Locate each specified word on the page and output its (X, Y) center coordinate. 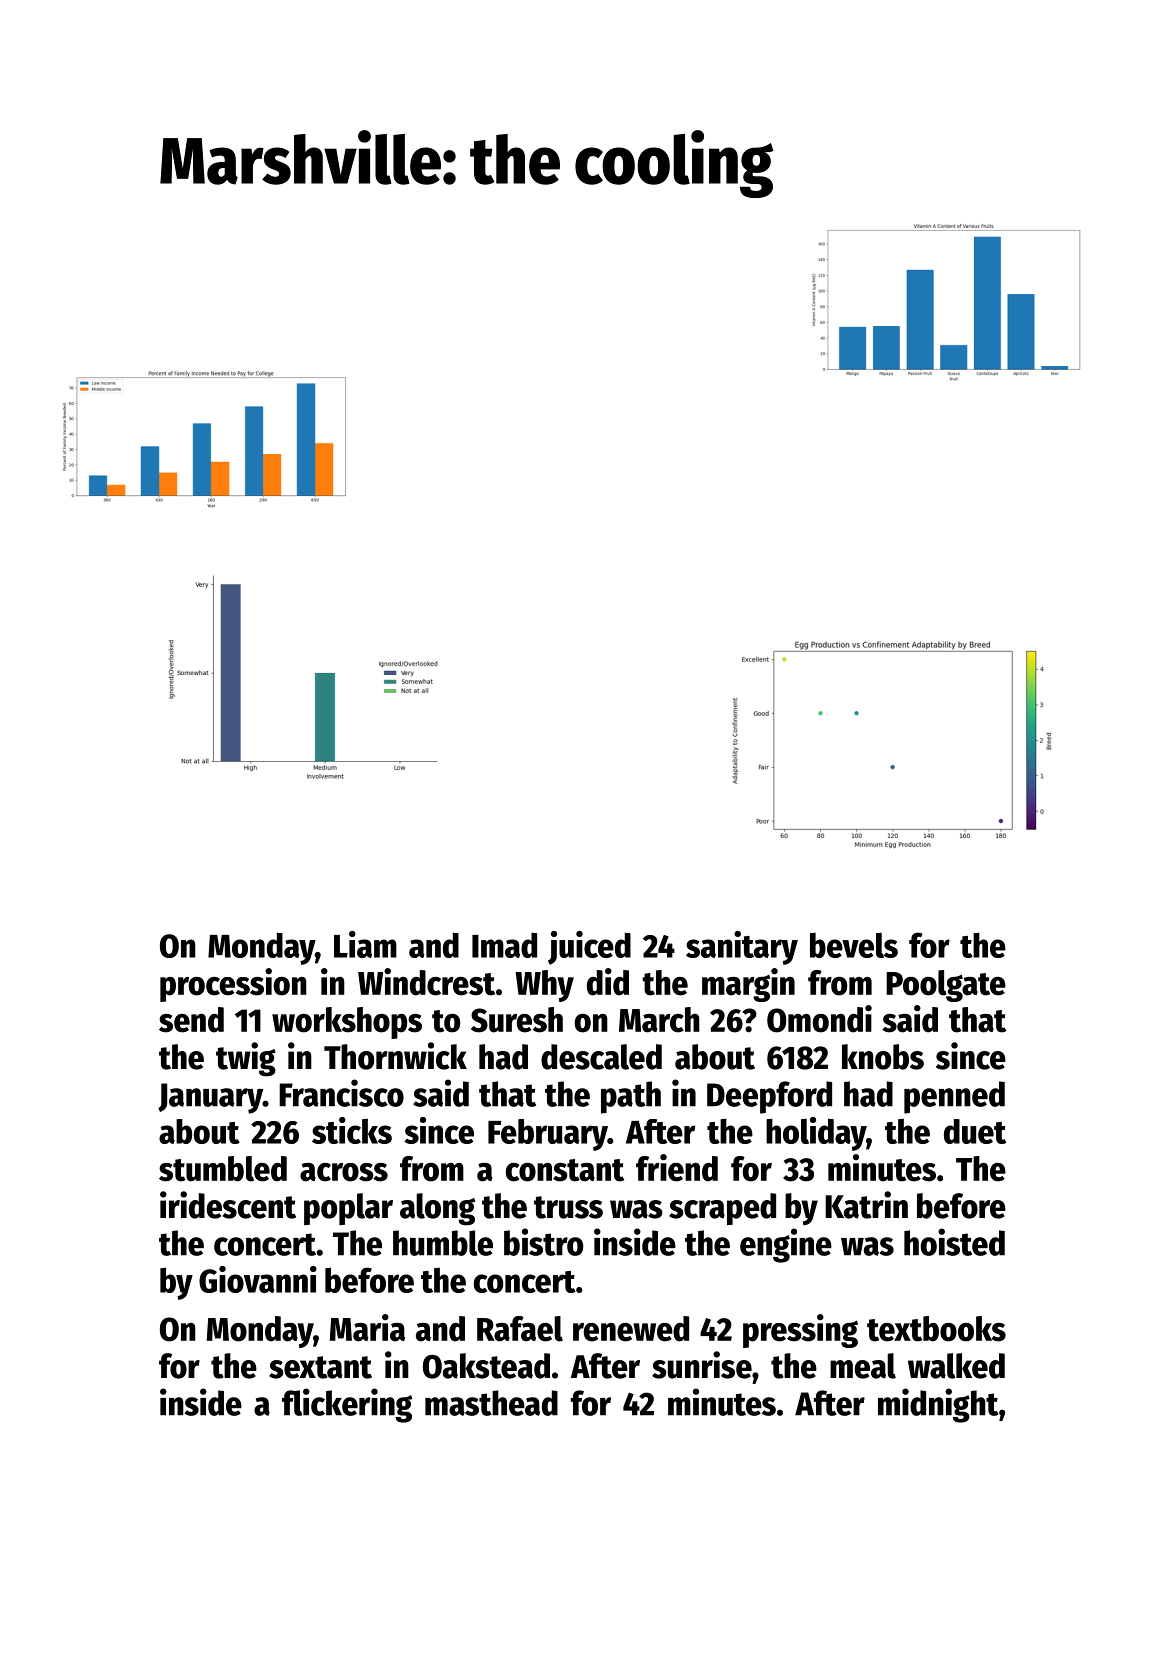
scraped (722, 1209)
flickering (347, 1405)
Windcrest (426, 982)
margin (748, 985)
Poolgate (946, 986)
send (191, 1020)
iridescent (228, 1205)
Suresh (517, 1020)
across (344, 1172)
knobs (883, 1057)
